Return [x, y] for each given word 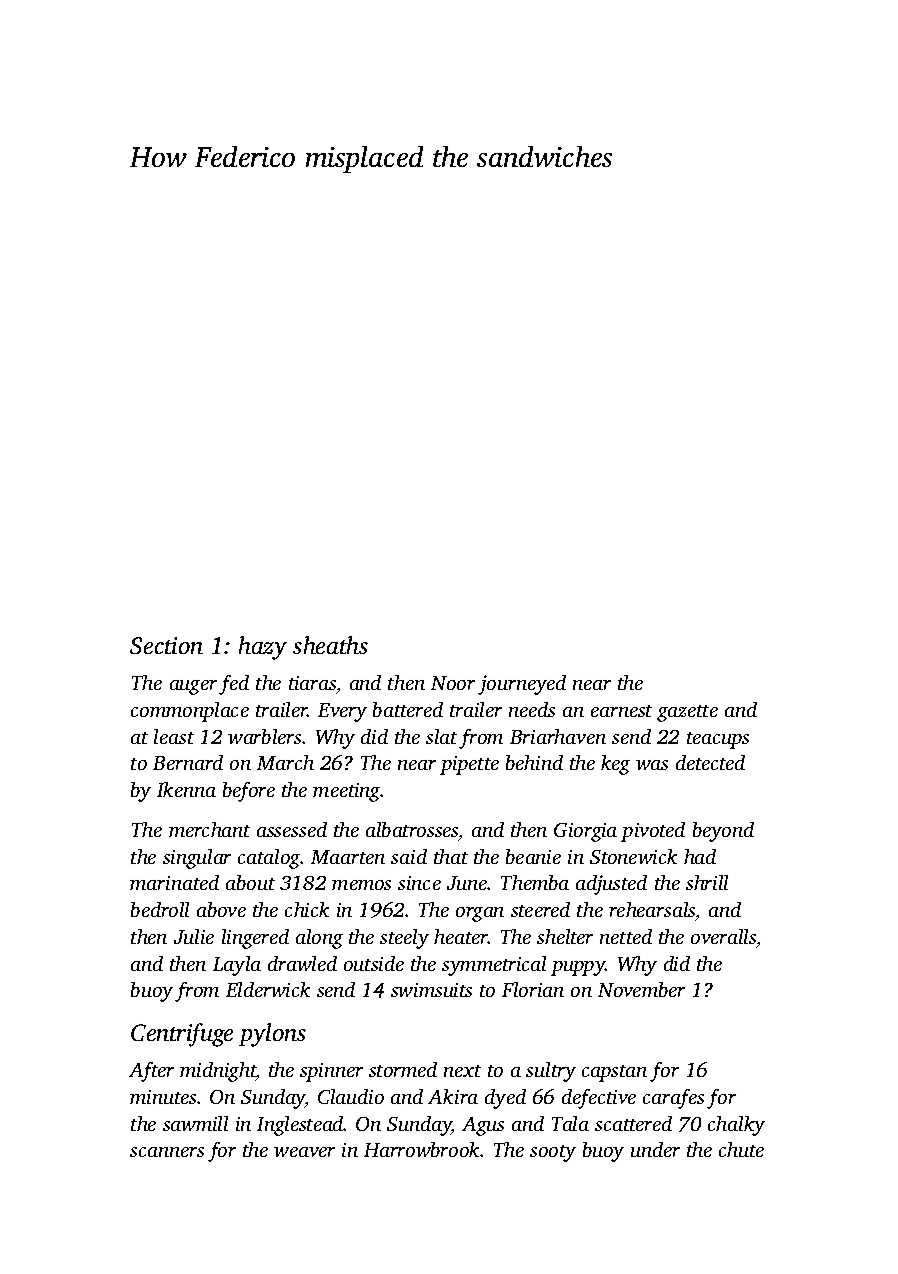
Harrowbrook [421, 1149]
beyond [723, 832]
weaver [304, 1152]
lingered [255, 939]
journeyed [522, 685]
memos [361, 885]
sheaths [330, 645]
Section [166, 645]
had [700, 856]
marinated [174, 882]
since [419, 883]
